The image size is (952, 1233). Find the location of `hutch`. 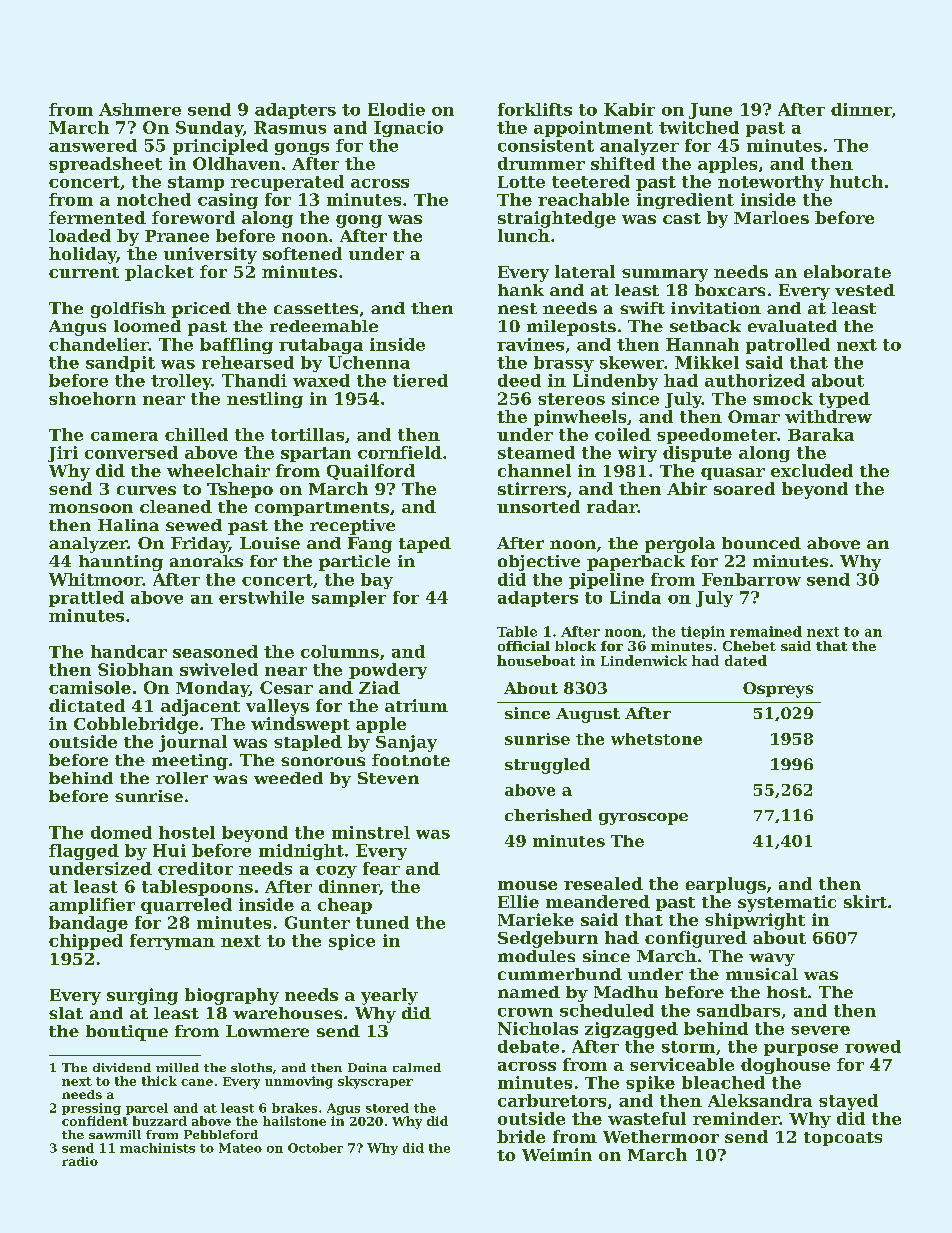

hutch is located at coordinates (856, 181).
